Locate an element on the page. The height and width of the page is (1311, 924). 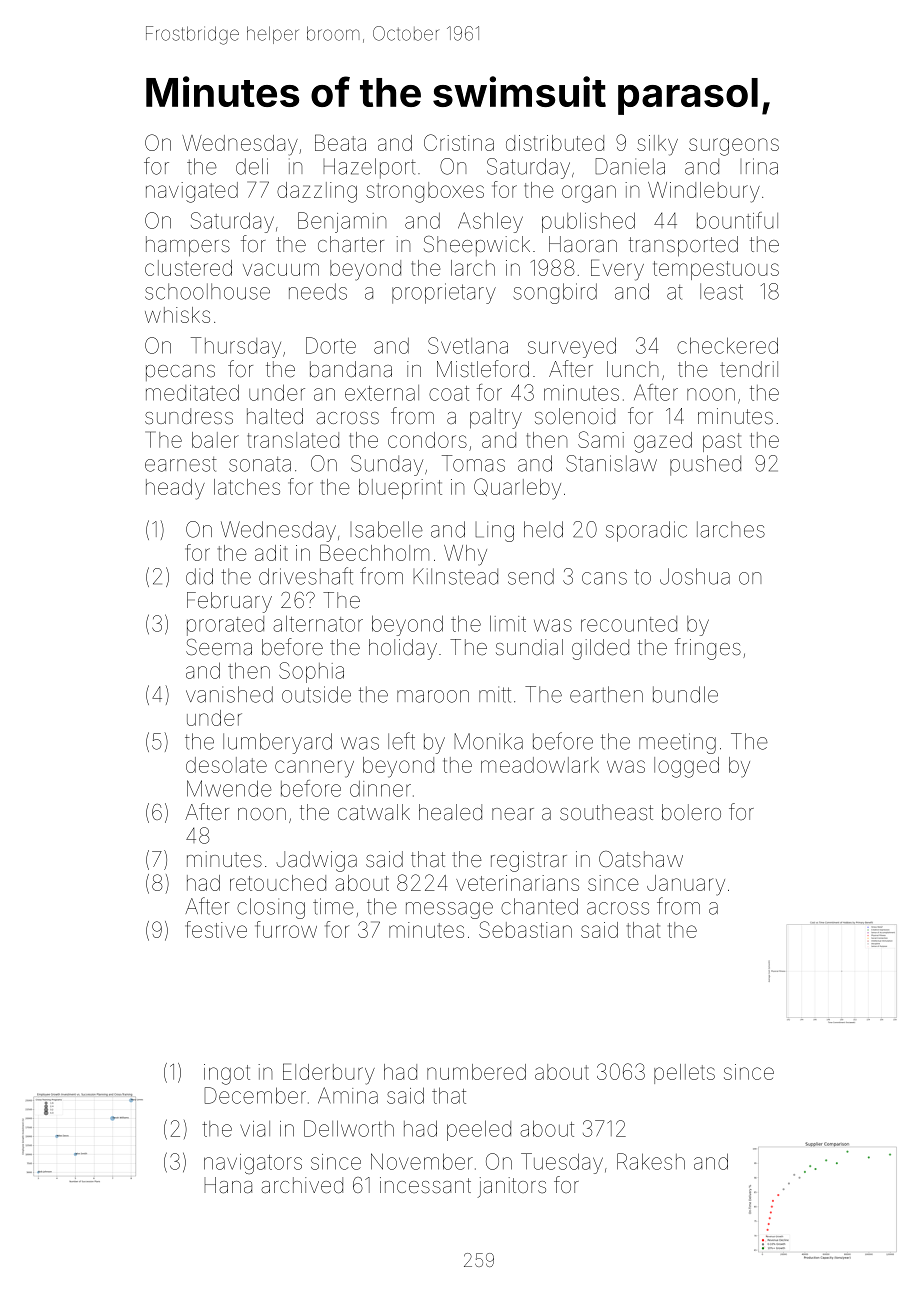
pellets is located at coordinates (684, 1074).
